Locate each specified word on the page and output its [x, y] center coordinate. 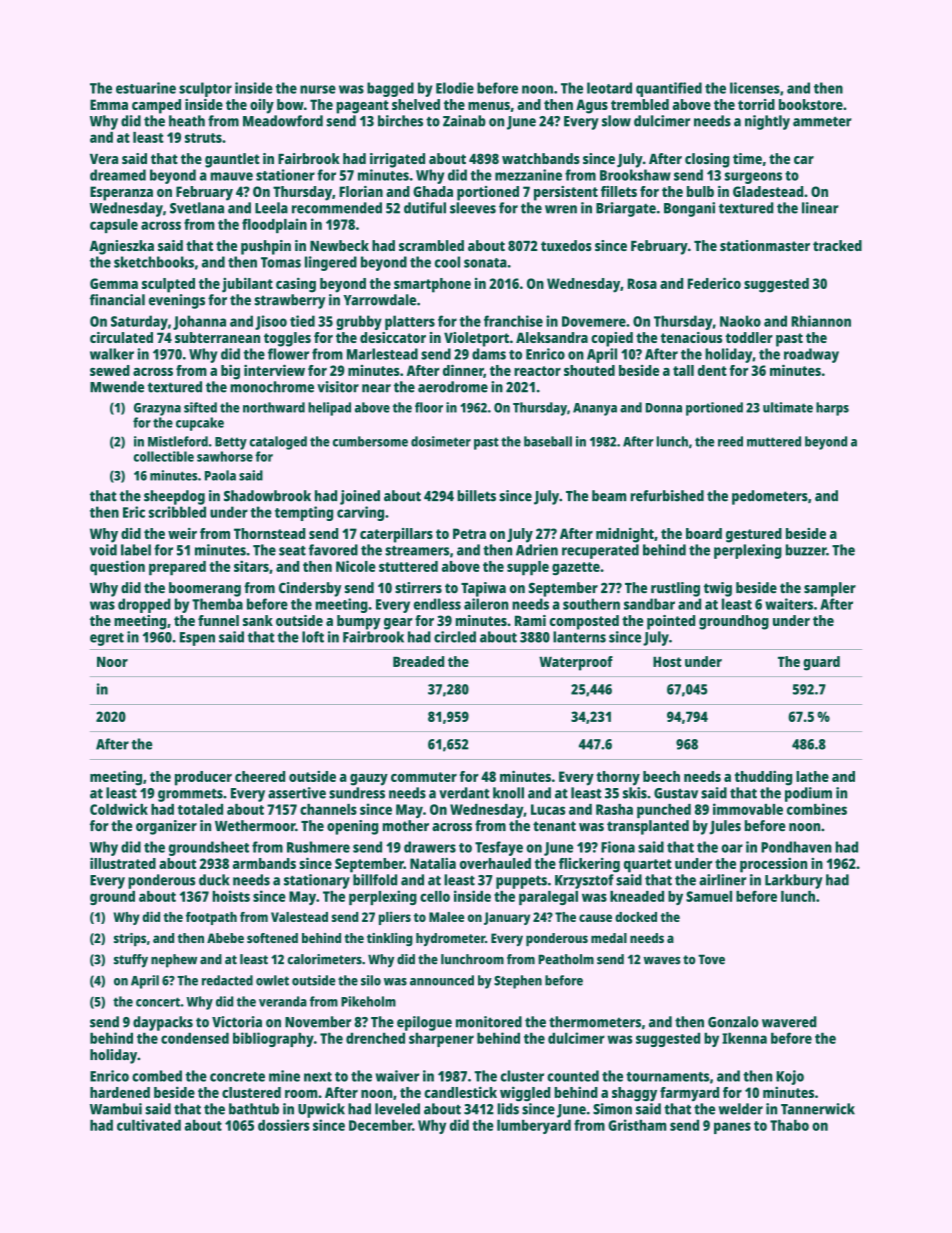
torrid [756, 104]
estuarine [146, 88]
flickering [589, 865]
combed [157, 1076]
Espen [197, 639]
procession [773, 865]
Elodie [455, 88]
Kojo [790, 1077]
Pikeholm [368, 1001]
